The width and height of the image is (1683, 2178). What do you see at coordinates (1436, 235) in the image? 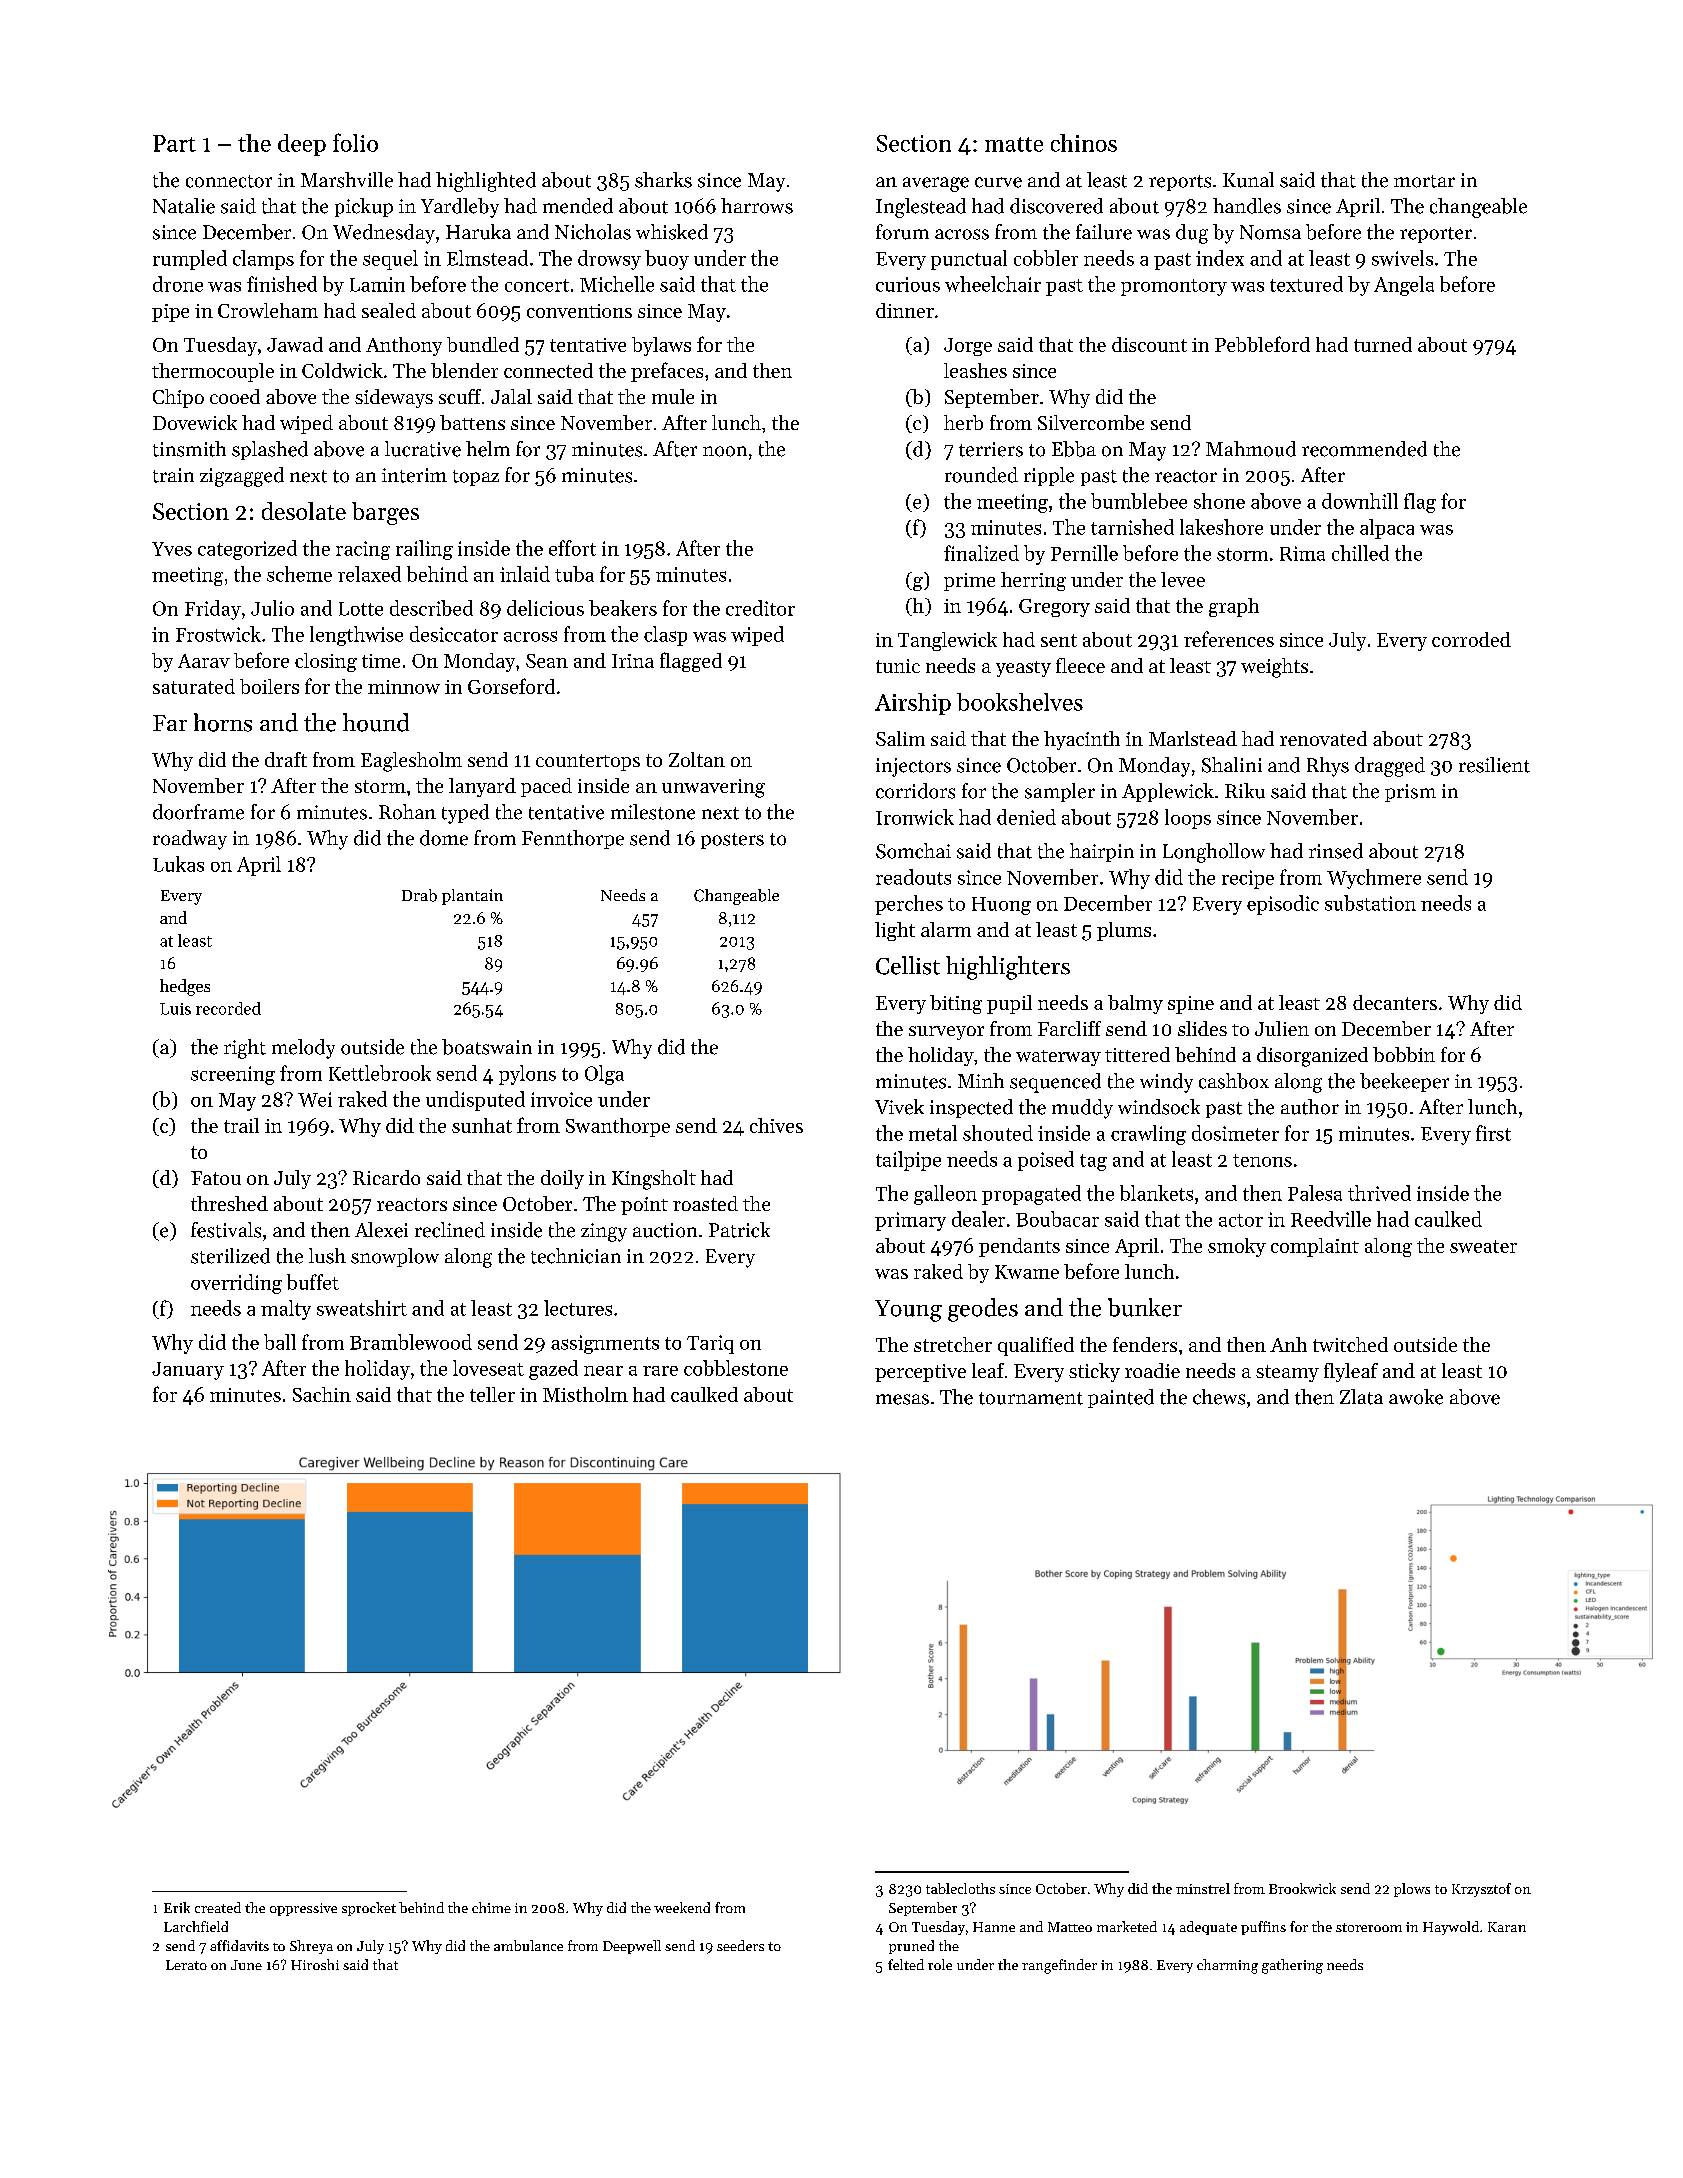
I see `reporter` at bounding box center [1436, 235].
